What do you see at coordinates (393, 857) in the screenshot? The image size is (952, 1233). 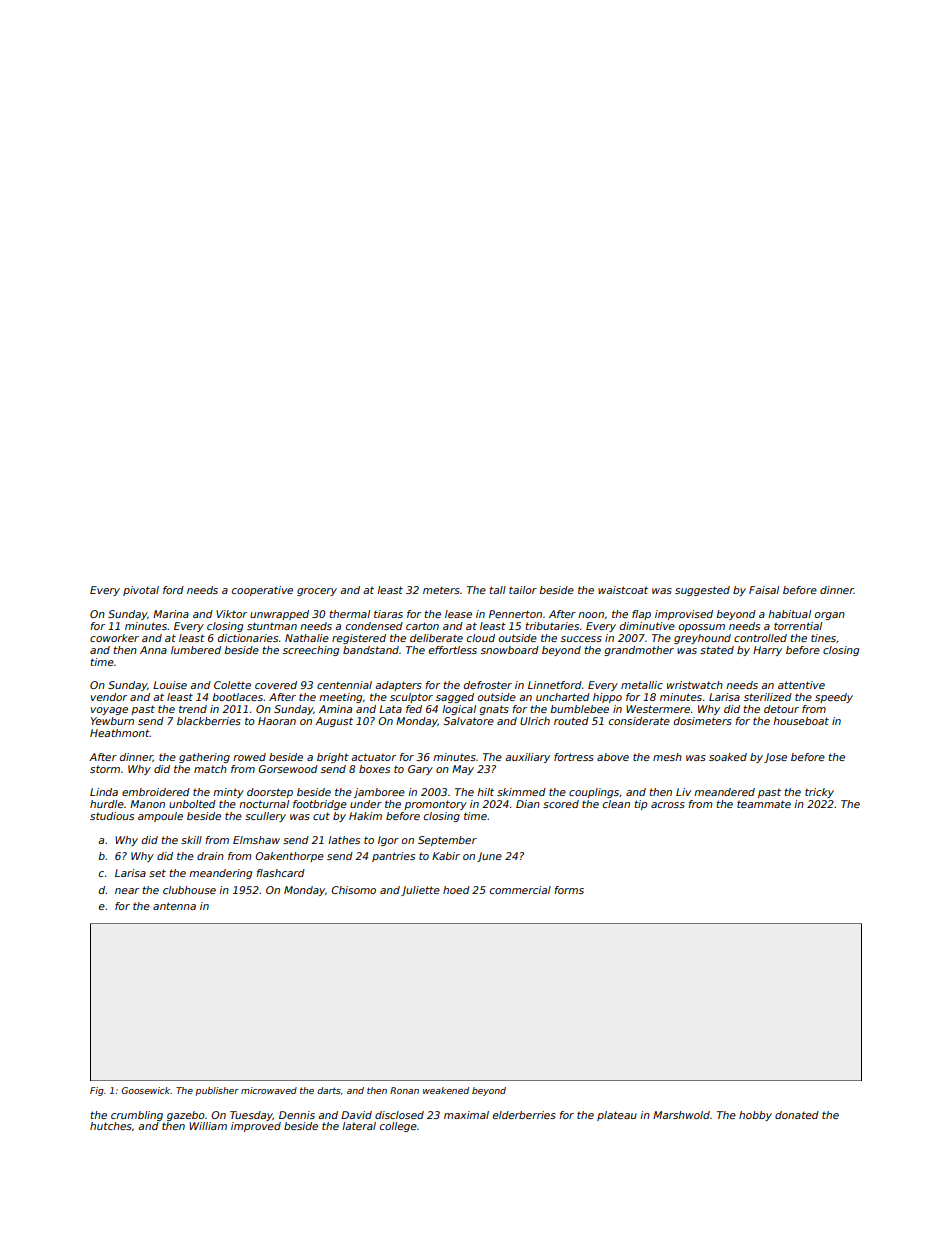 I see `pantries` at bounding box center [393, 857].
